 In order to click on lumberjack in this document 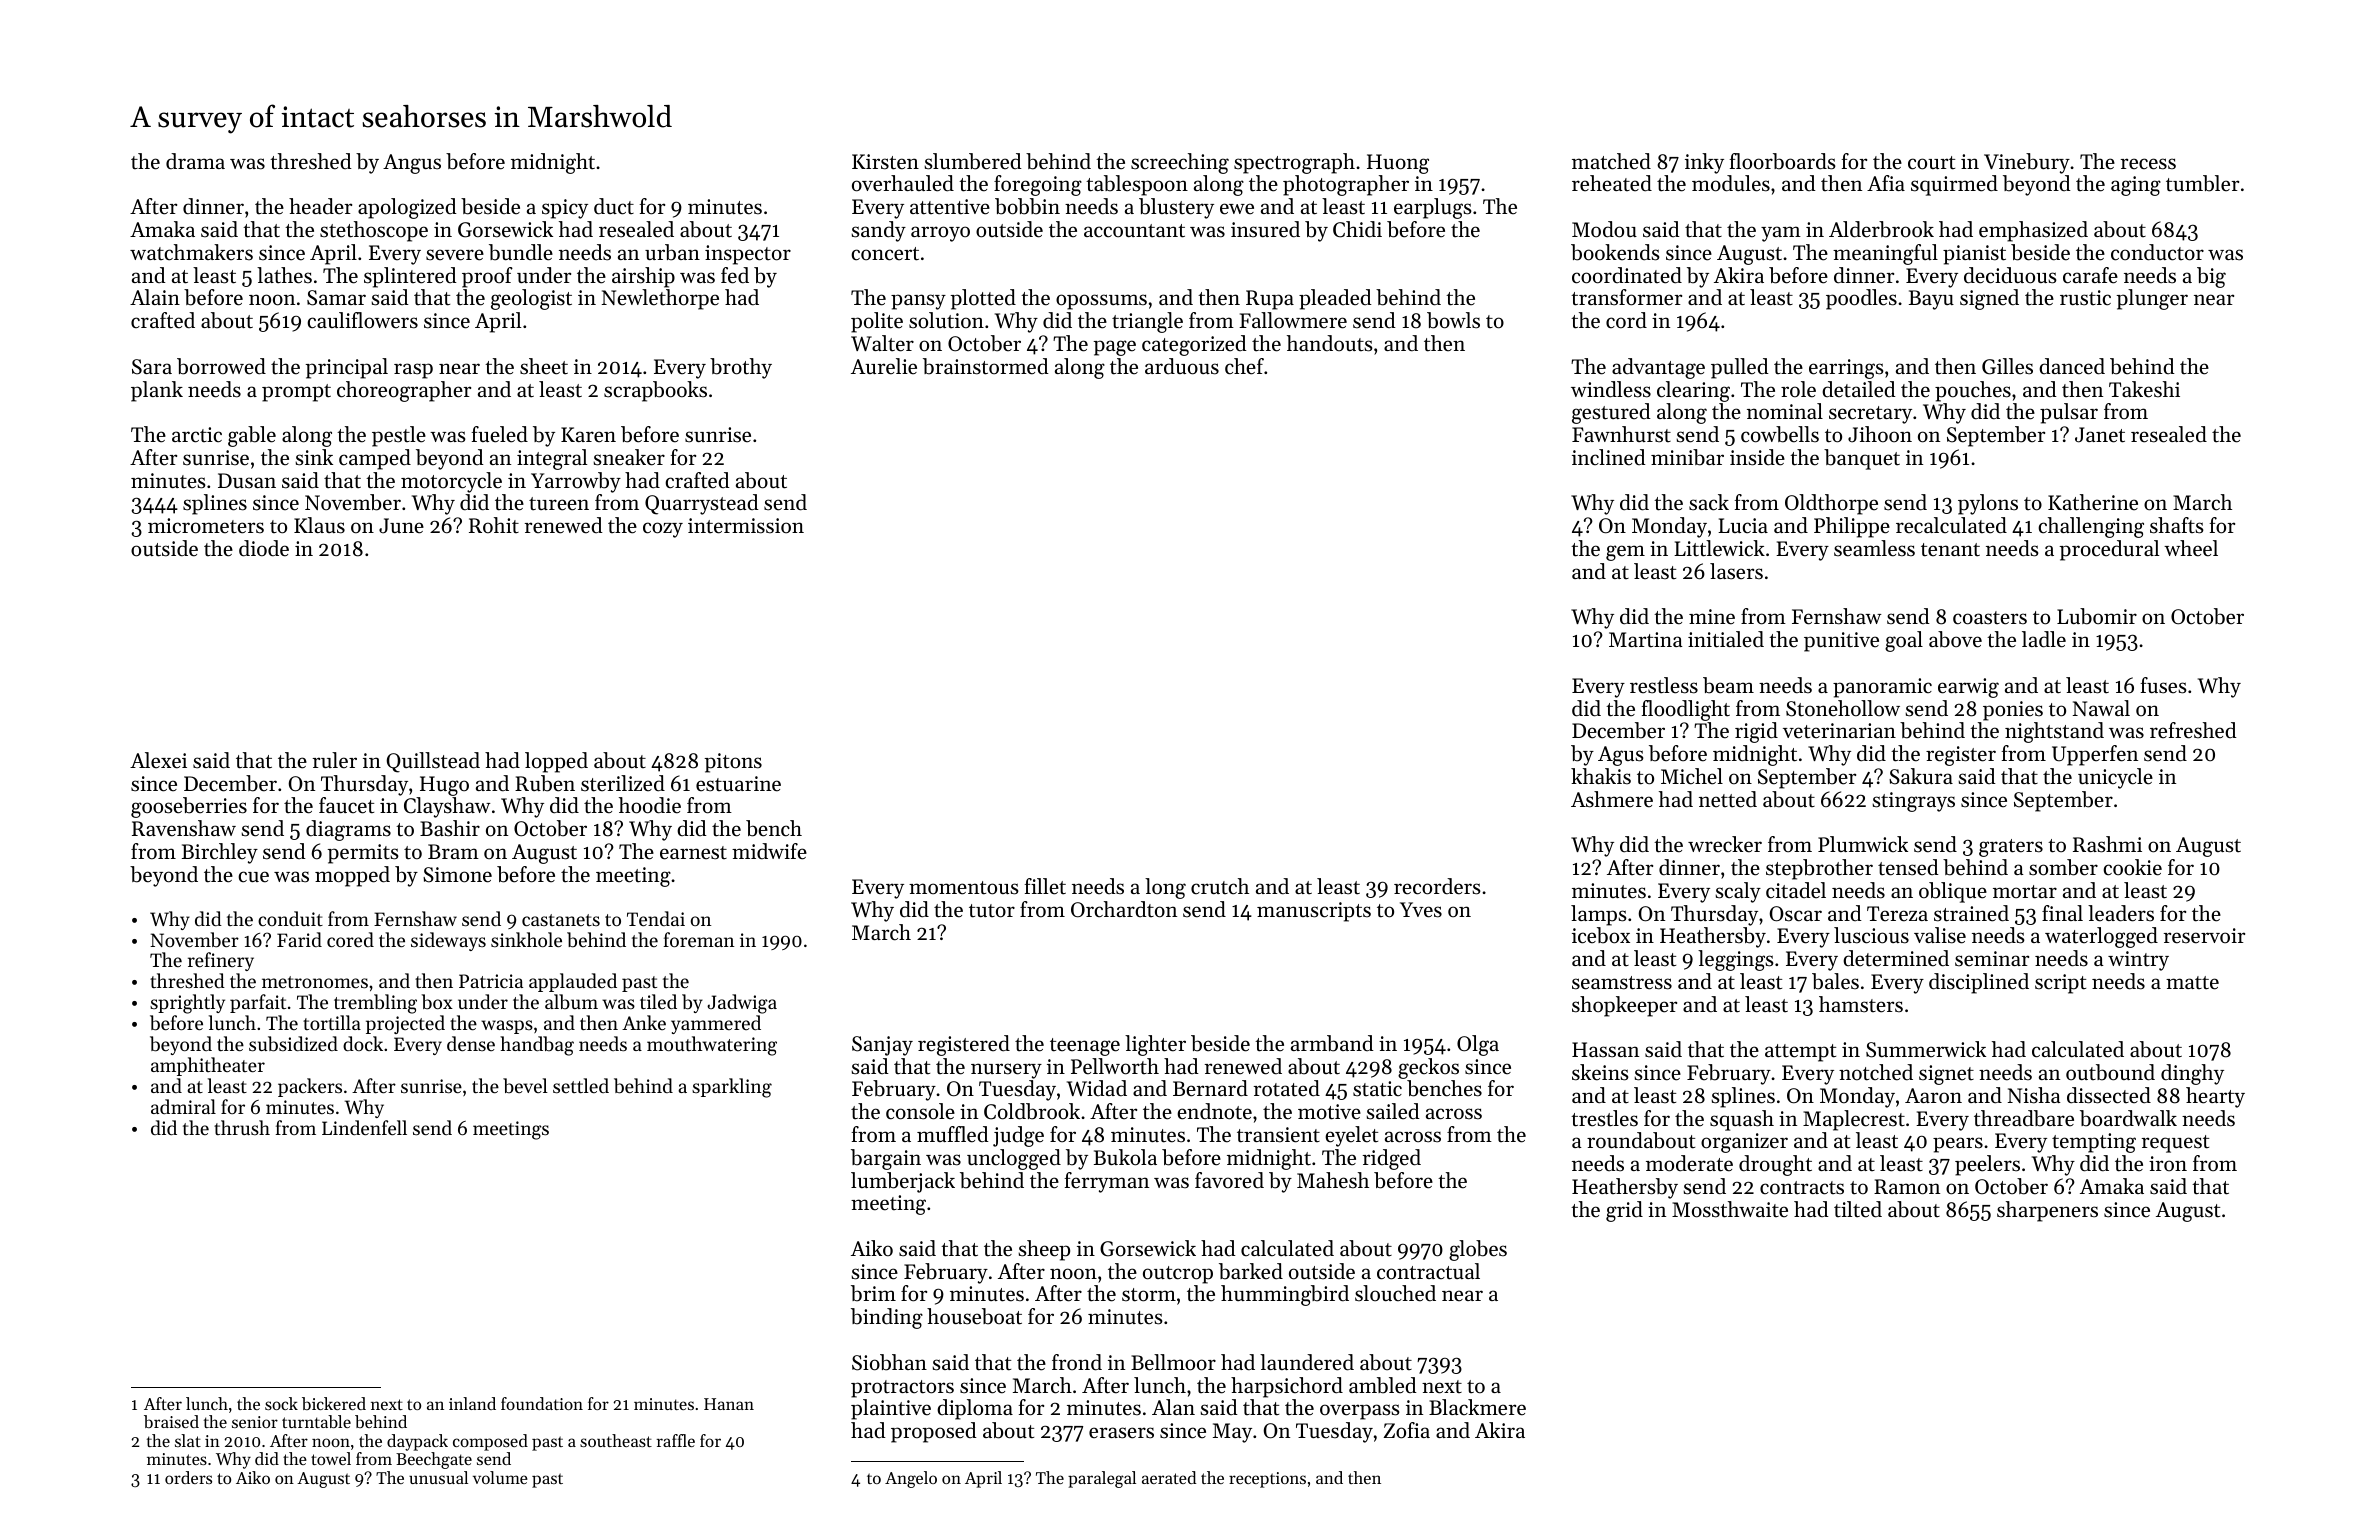, I will do `click(903, 1182)`.
